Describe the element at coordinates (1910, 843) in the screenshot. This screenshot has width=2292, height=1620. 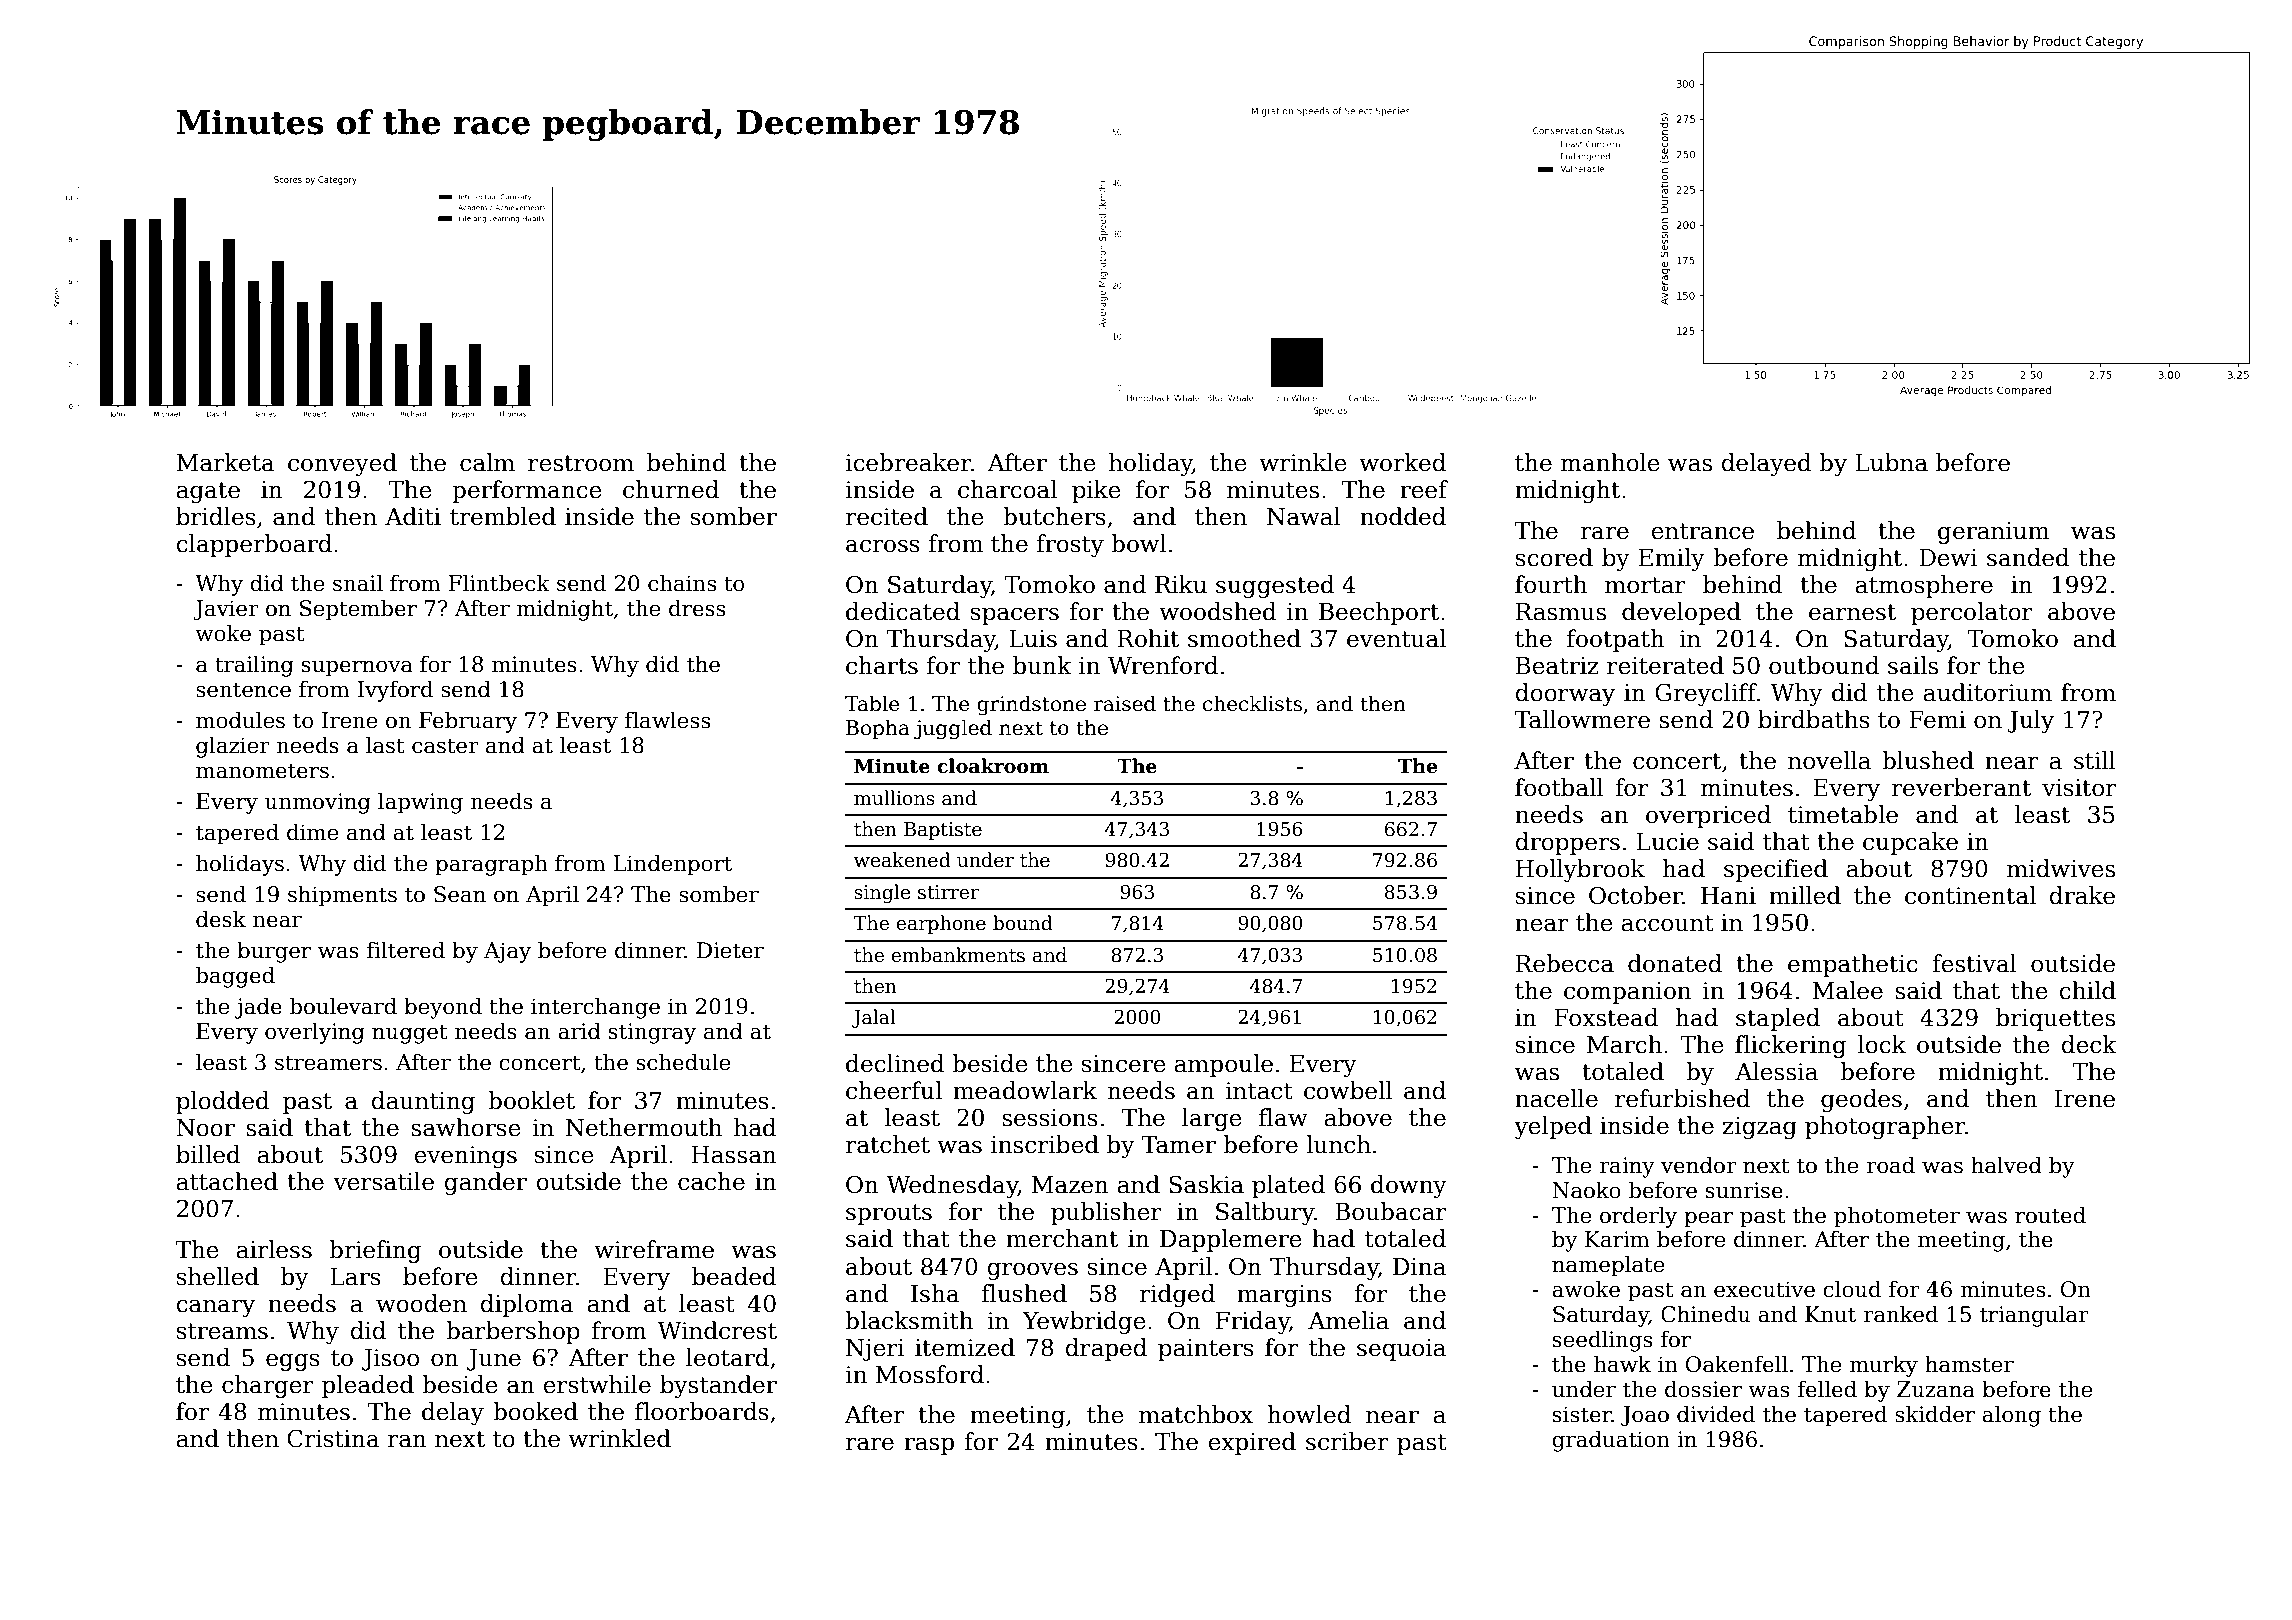
I see `cupcake` at that location.
